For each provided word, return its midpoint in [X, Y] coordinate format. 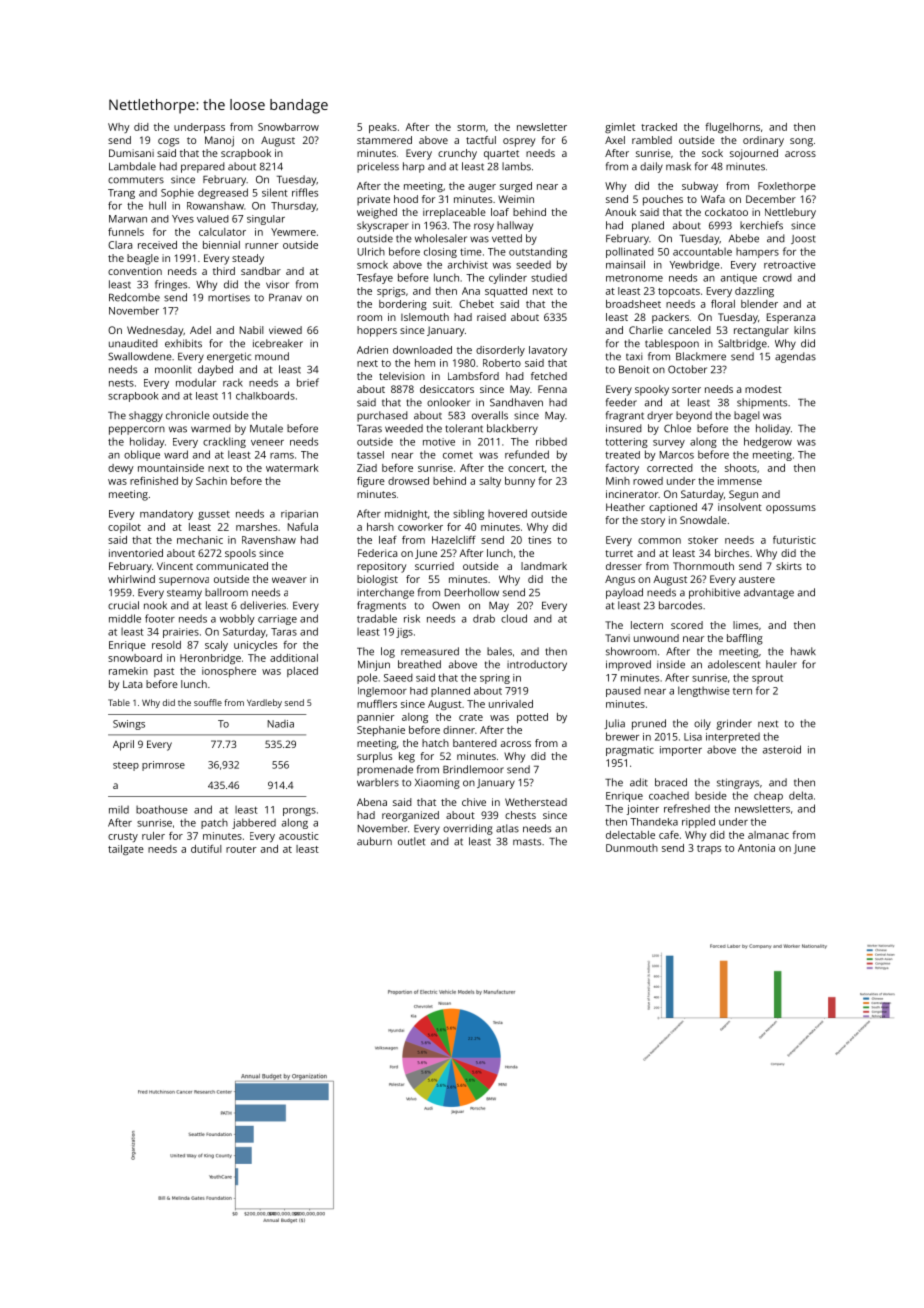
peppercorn [137, 430]
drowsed [408, 481]
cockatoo [726, 212]
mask [678, 166]
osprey [519, 142]
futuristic [794, 540]
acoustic [298, 836]
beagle [143, 259]
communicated [232, 566]
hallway [515, 226]
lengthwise [704, 691]
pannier [376, 718]
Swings [129, 725]
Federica [377, 553]
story [653, 522]
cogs [168, 142]
